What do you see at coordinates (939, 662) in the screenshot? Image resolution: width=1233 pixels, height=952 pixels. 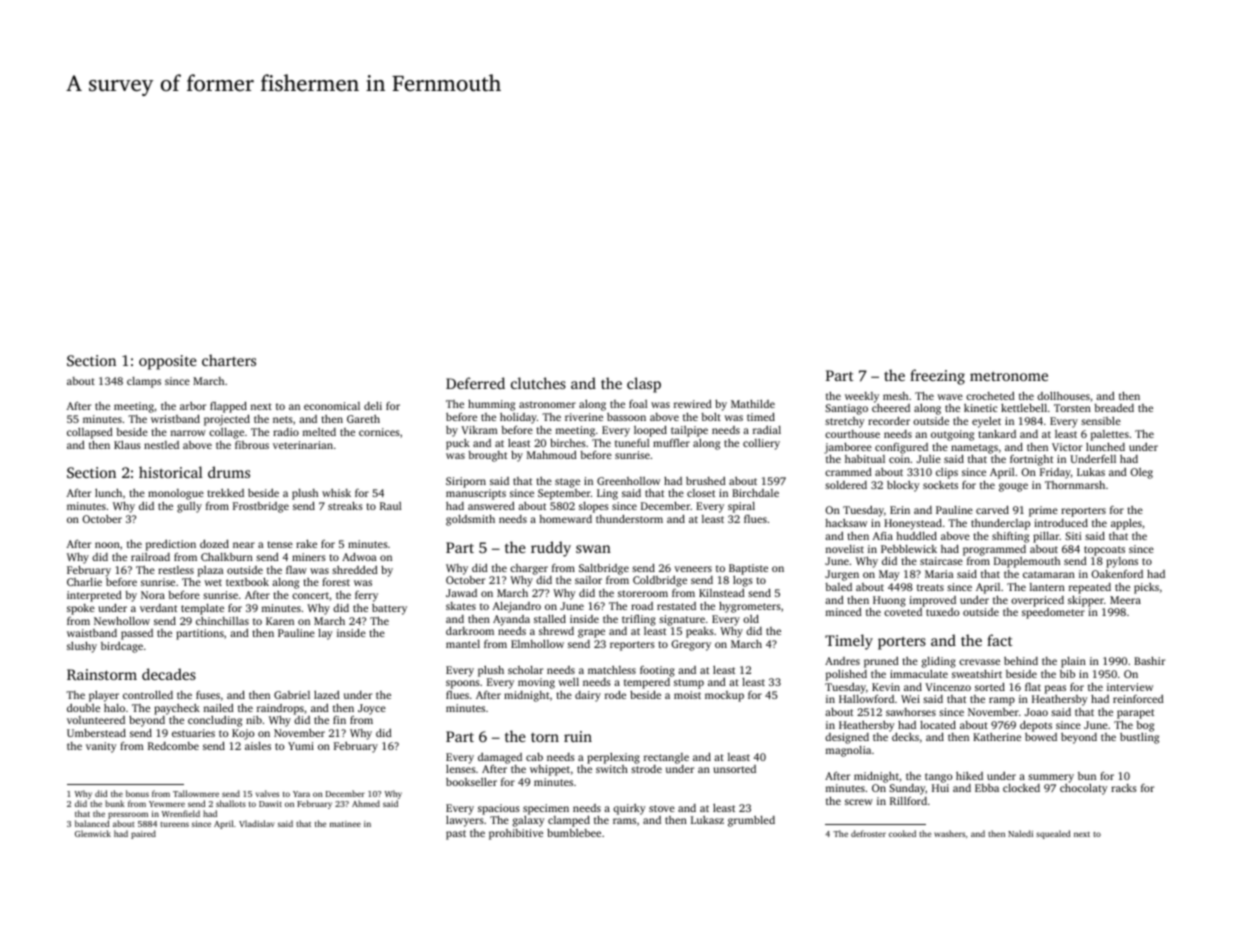 I see `gliding` at bounding box center [939, 662].
